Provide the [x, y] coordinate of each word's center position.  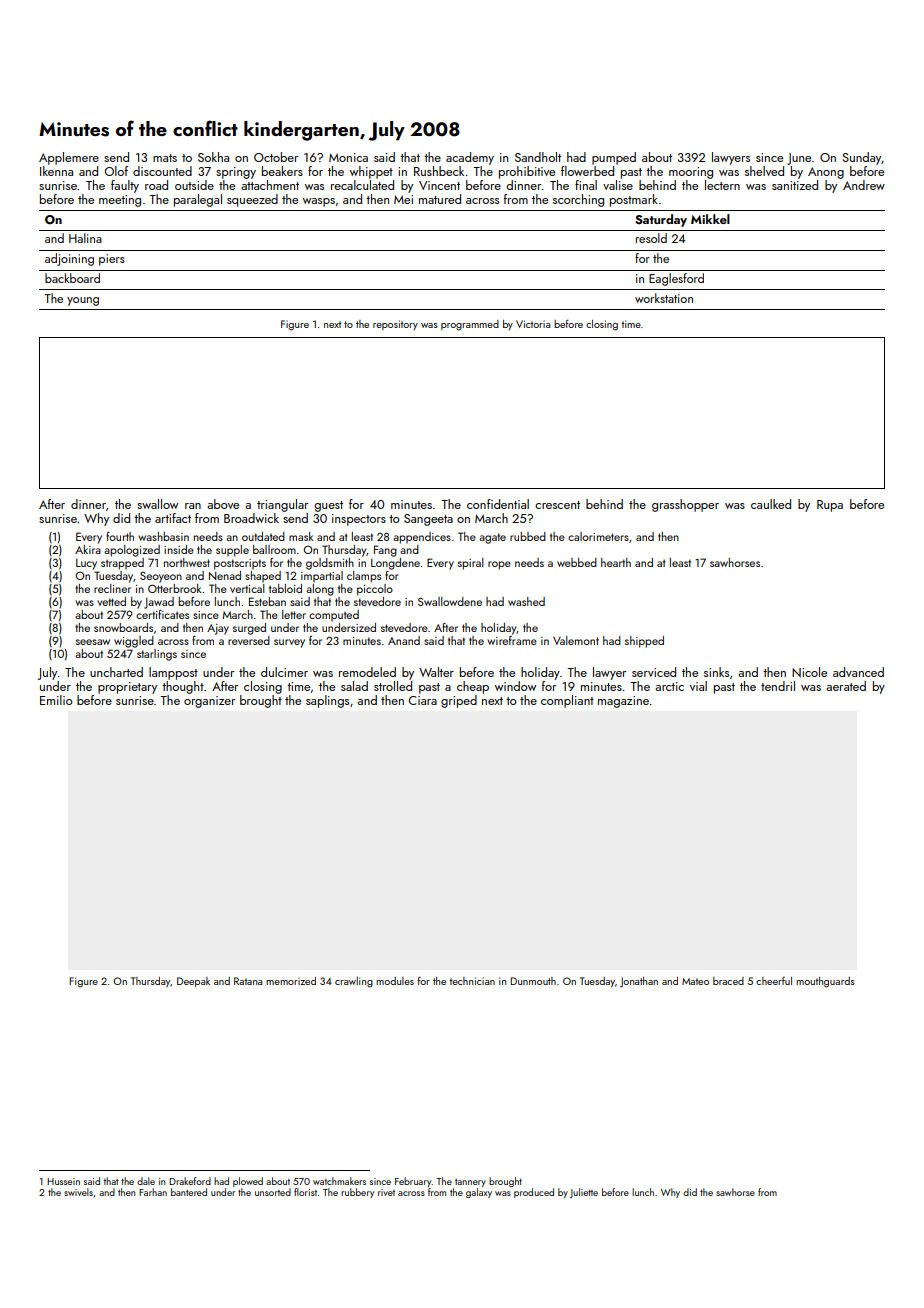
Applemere [69, 158]
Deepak [193, 982]
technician [472, 981]
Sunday [862, 158]
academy [470, 158]
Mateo [695, 981]
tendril [778, 686]
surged [249, 629]
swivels [78, 1192]
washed [526, 601]
